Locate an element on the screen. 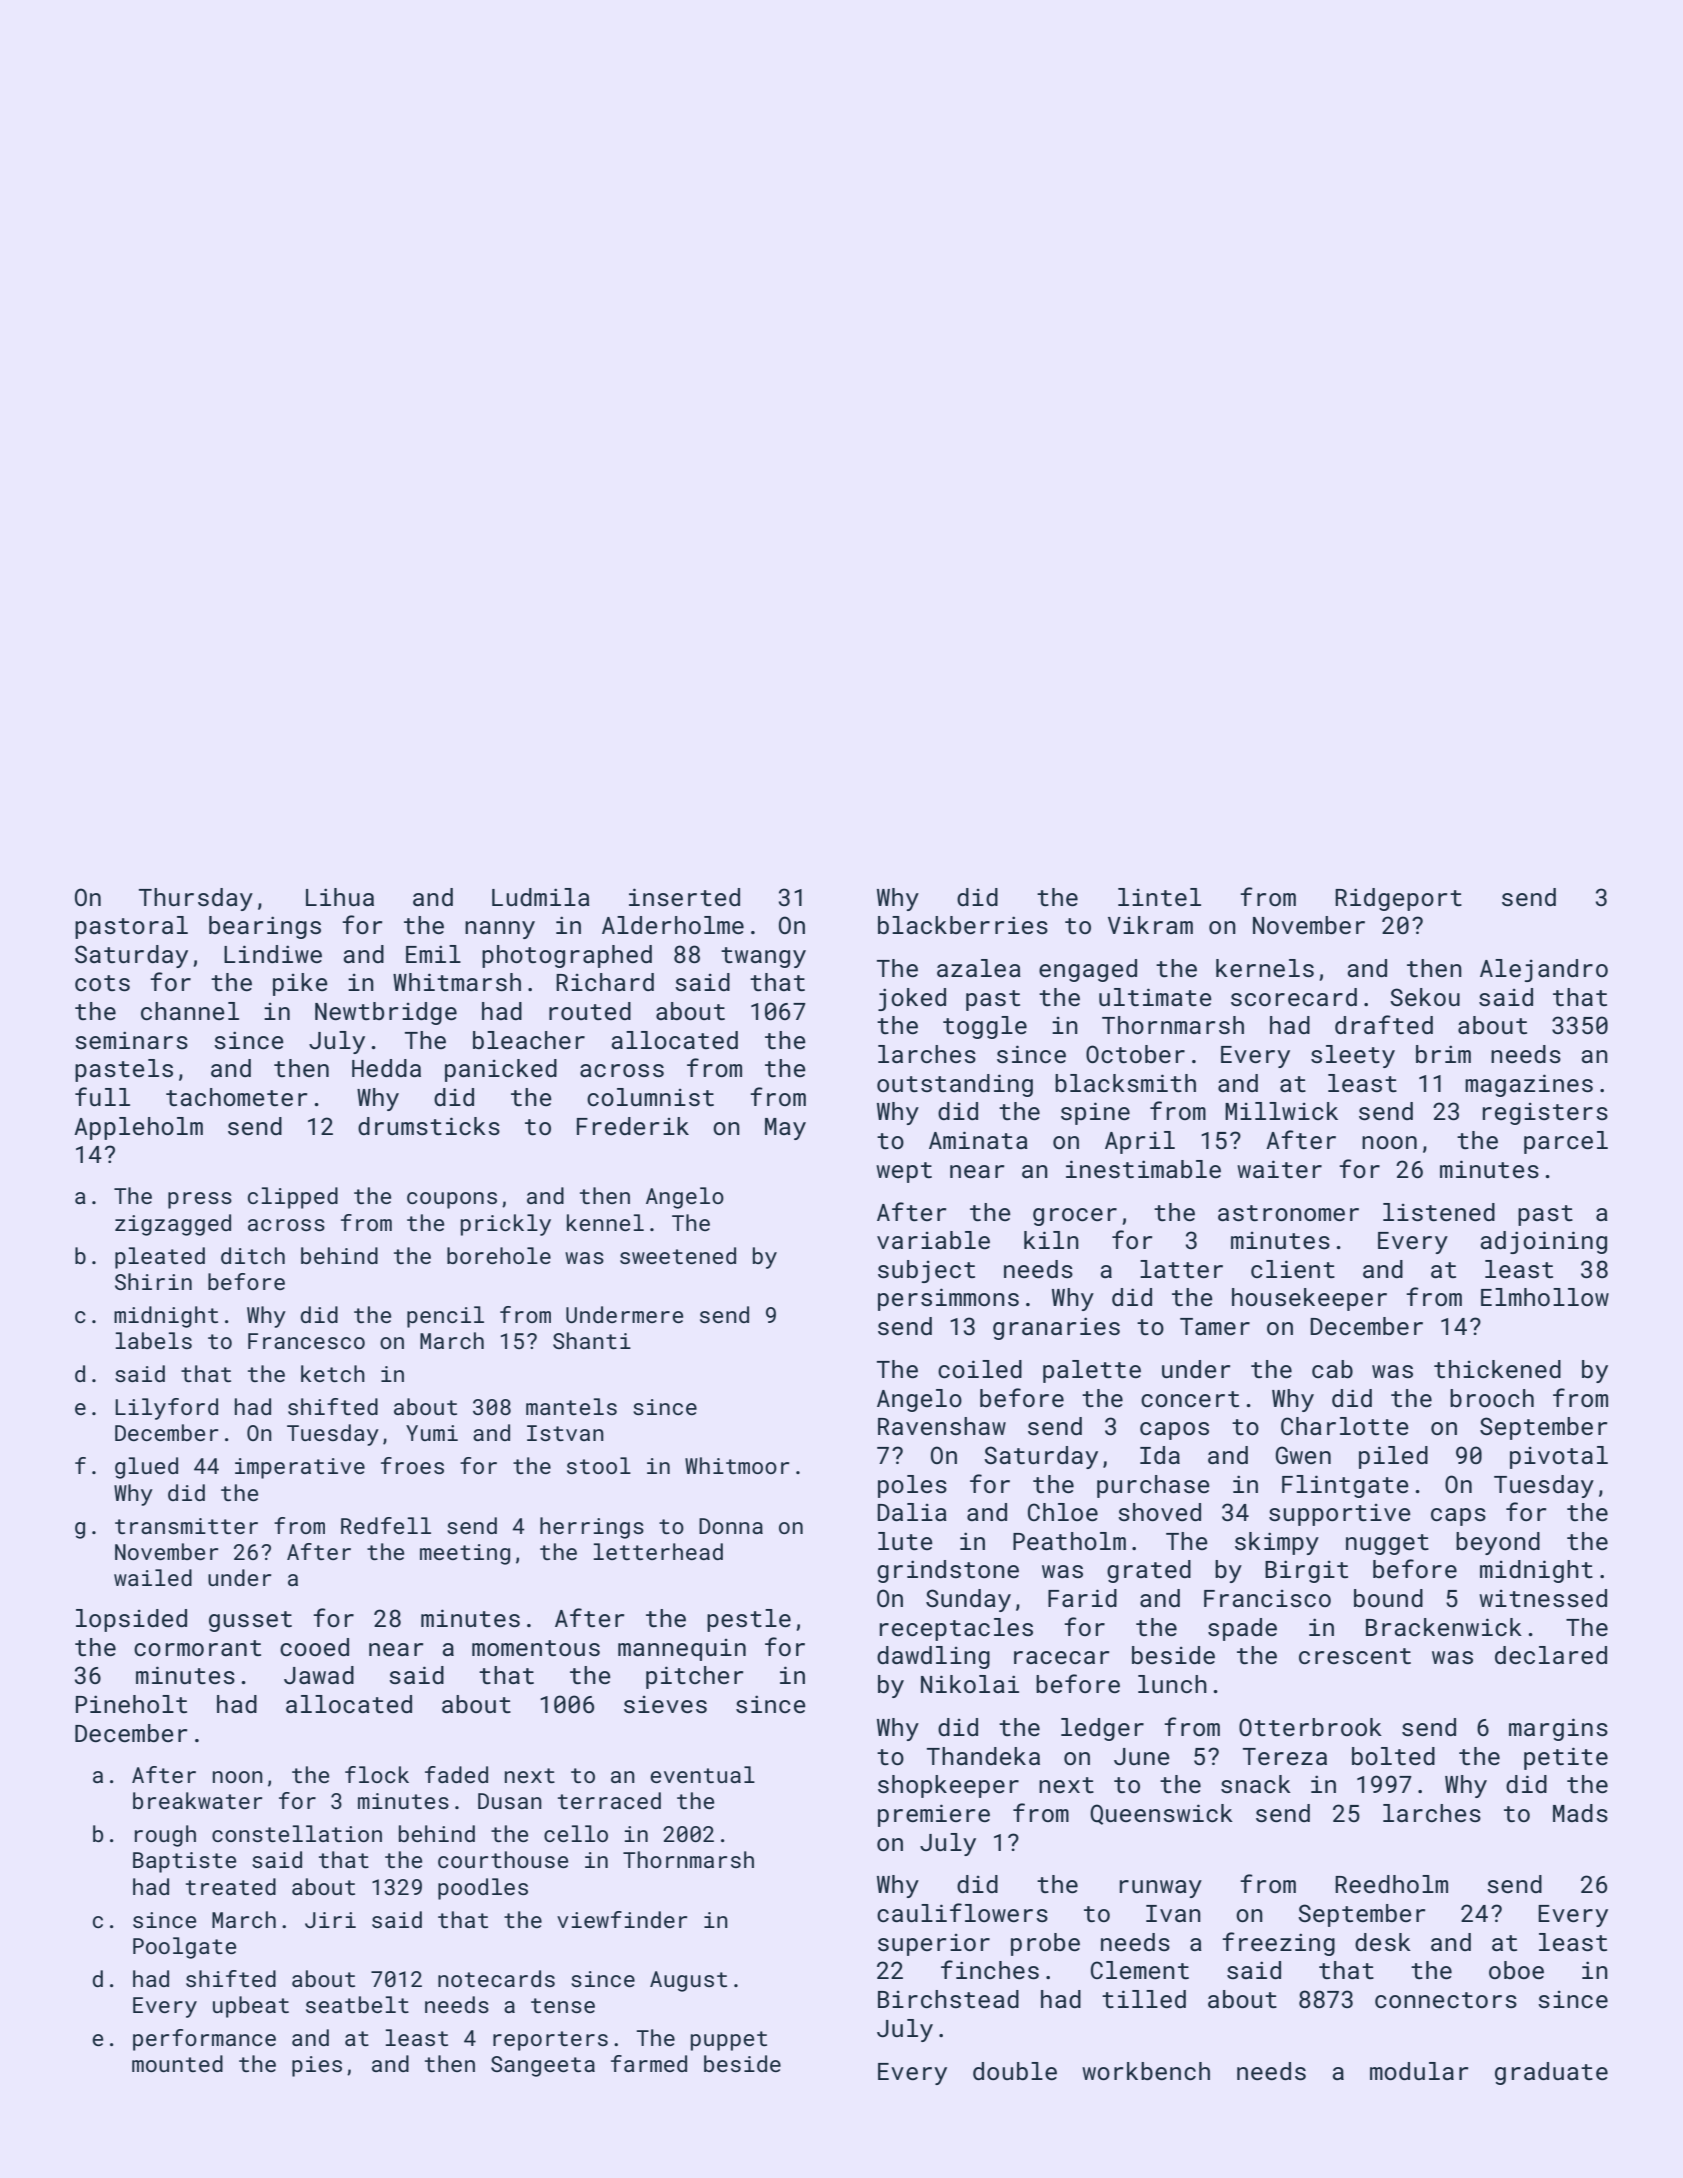  Aminata is located at coordinates (978, 1140).
